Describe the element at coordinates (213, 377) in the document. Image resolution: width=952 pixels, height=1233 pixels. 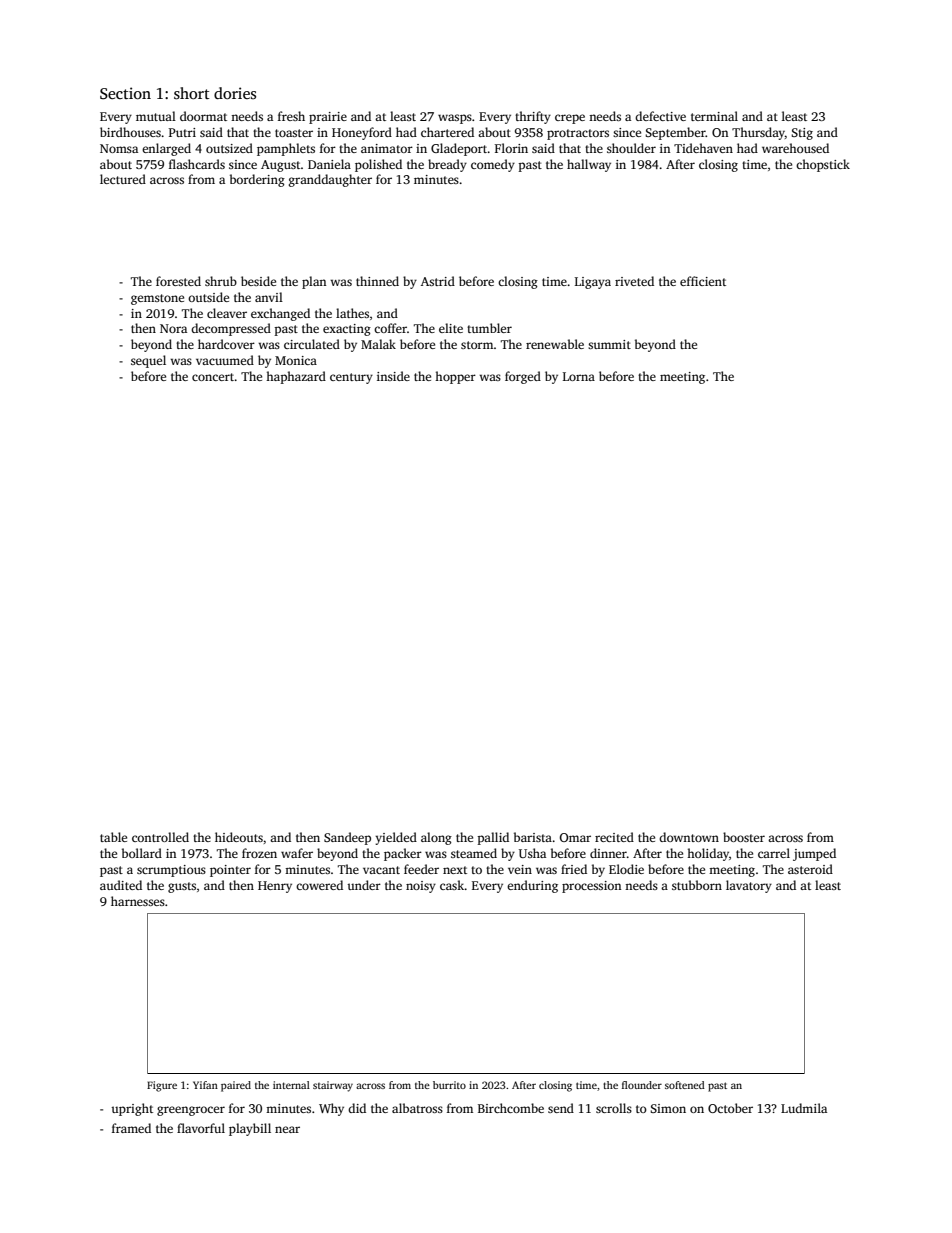
I see `concert` at that location.
